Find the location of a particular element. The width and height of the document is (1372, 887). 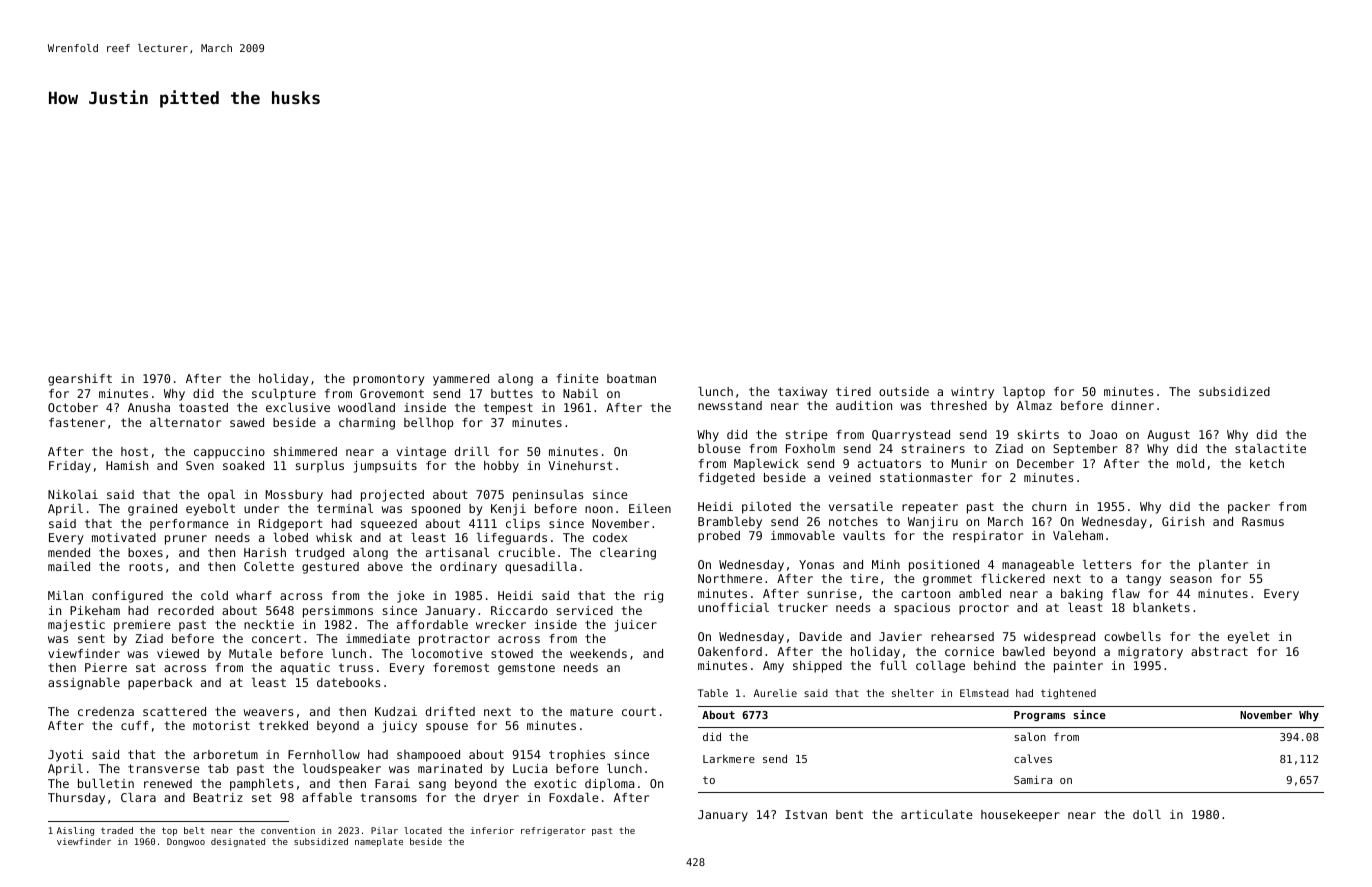

trucker is located at coordinates (803, 607).
